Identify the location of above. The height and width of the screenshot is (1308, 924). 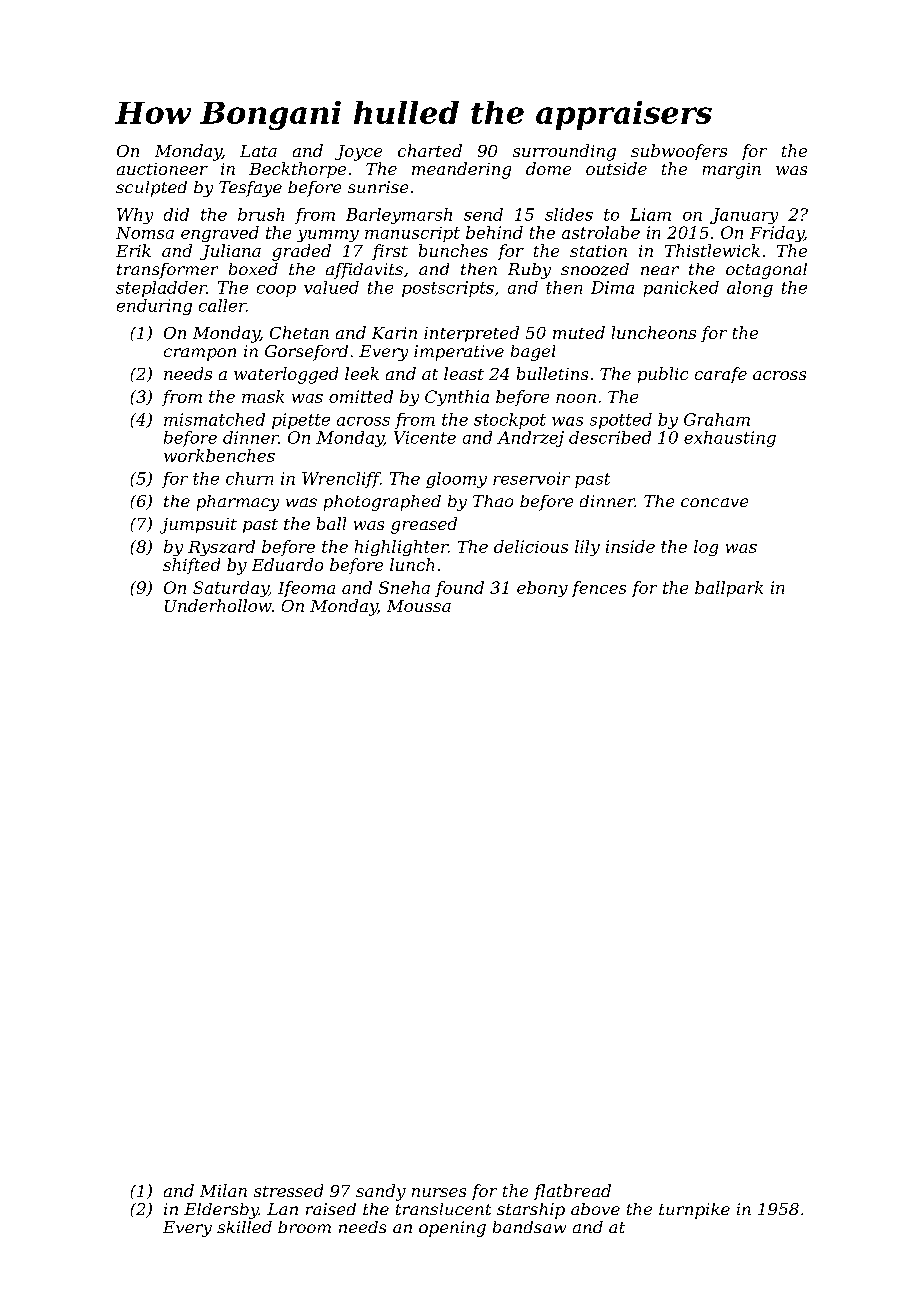
(595, 1209).
